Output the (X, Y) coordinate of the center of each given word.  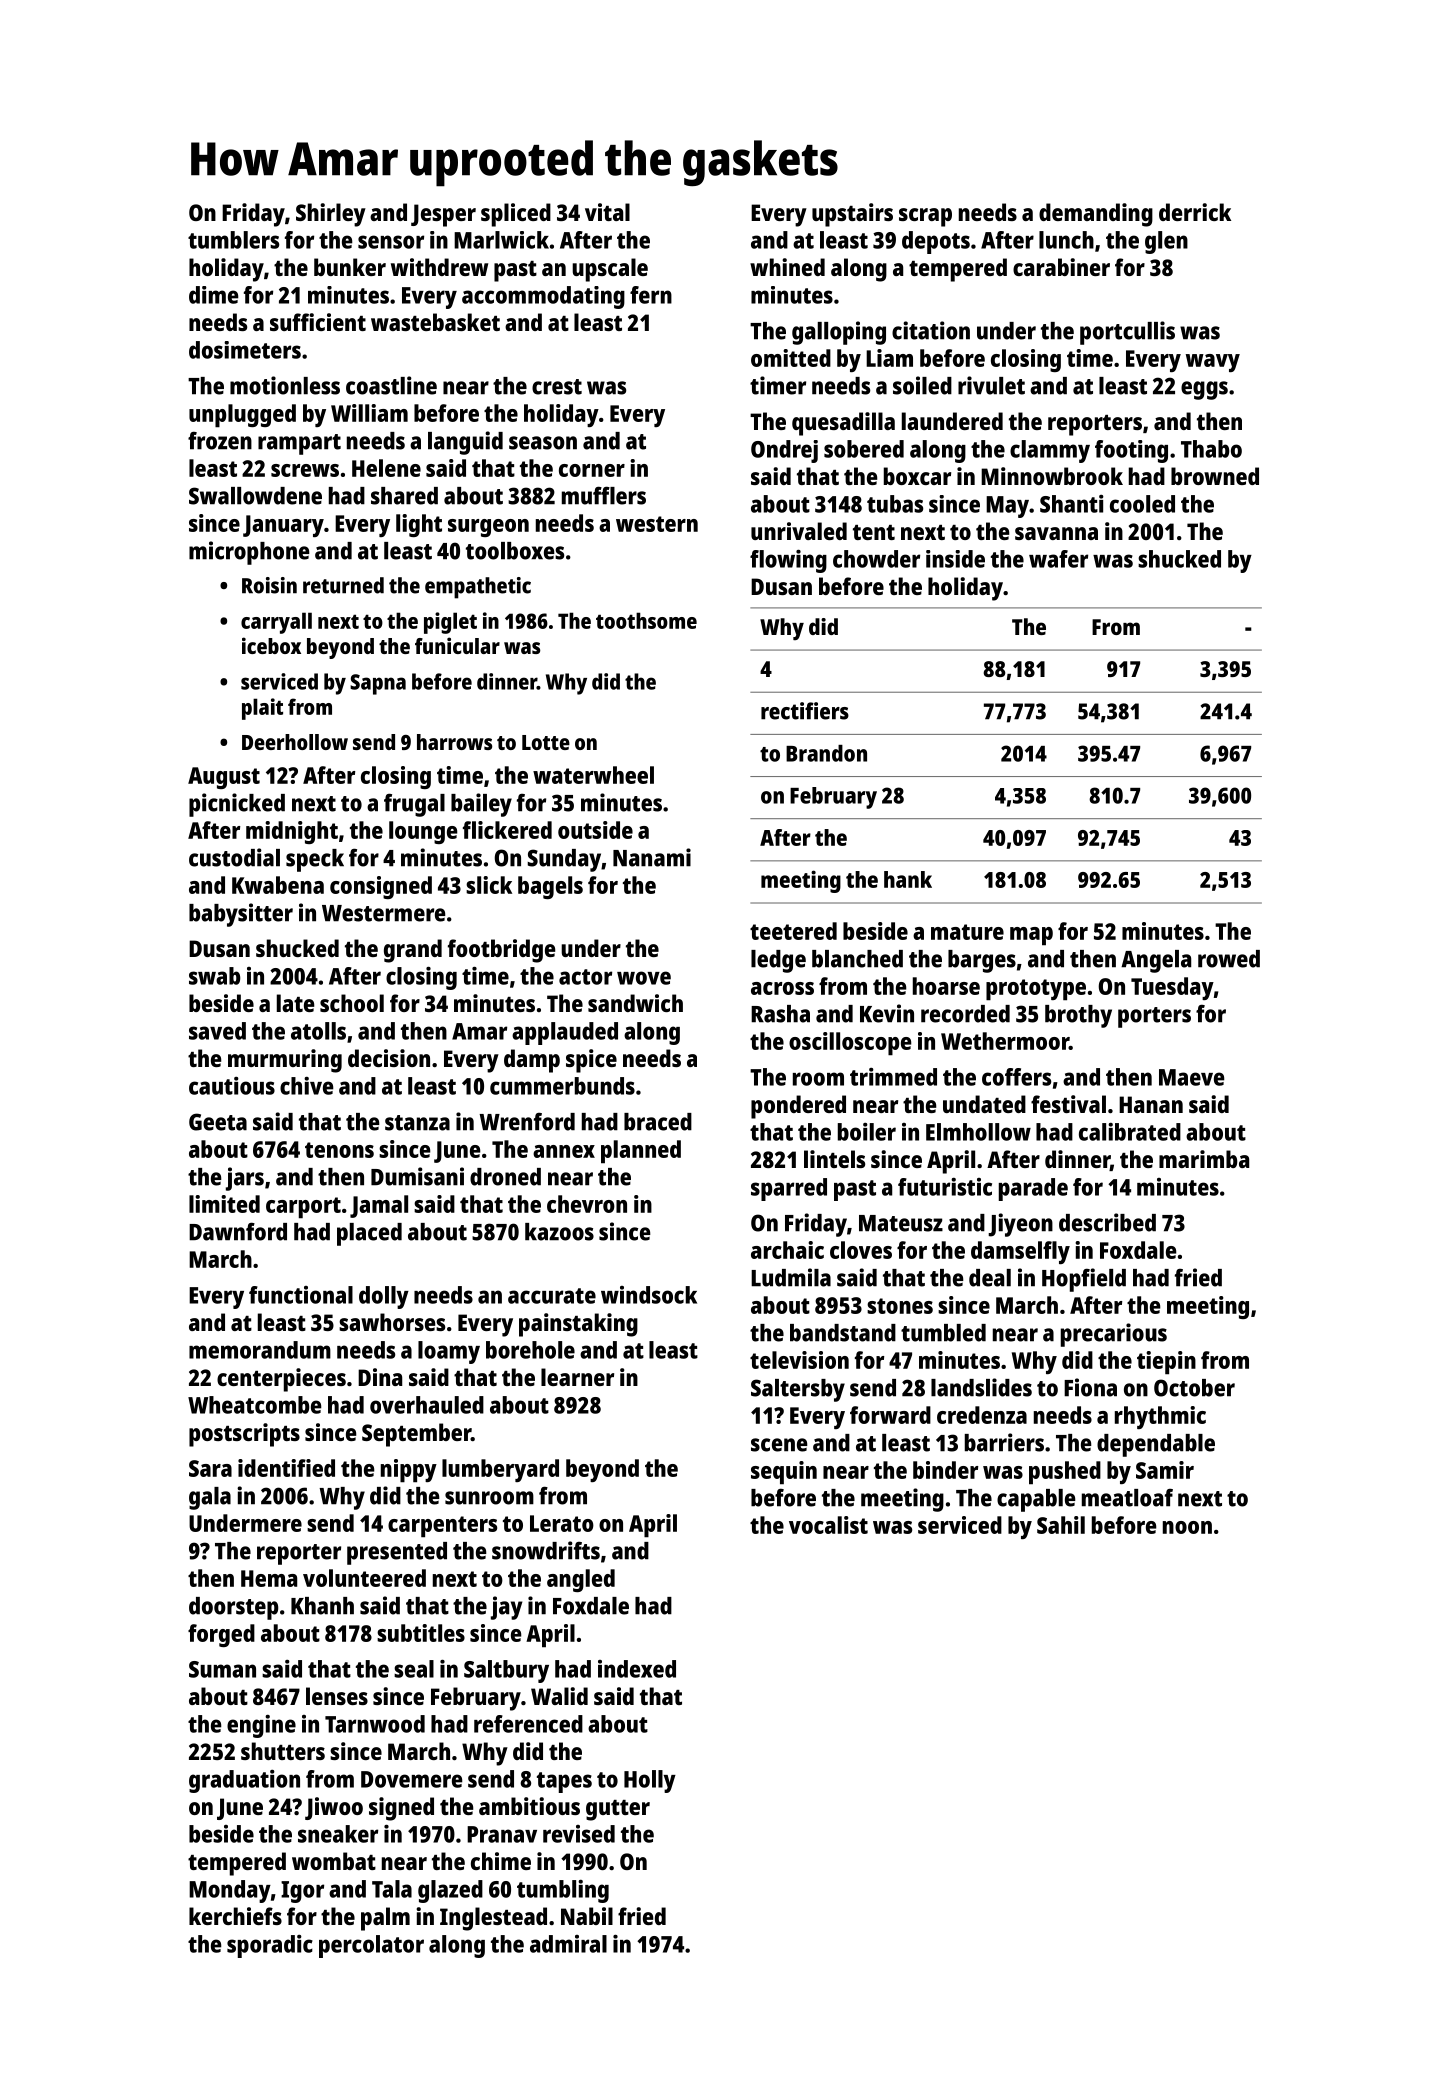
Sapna (378, 684)
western (657, 524)
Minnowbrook (1052, 476)
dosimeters (245, 350)
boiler (867, 1132)
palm (385, 1919)
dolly (384, 1297)
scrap (925, 217)
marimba (1204, 1159)
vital (607, 212)
